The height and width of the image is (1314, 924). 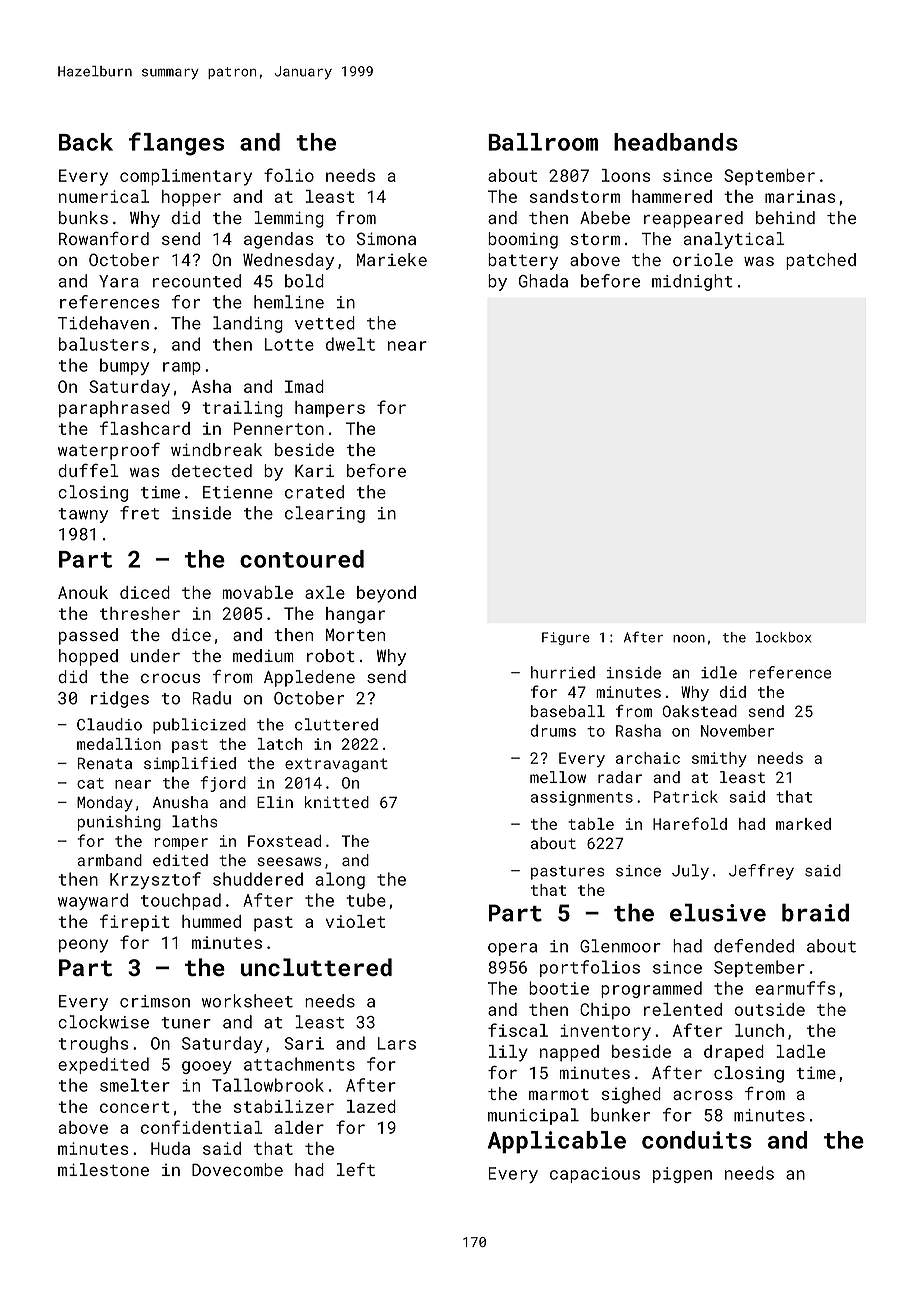 I want to click on clockwise, so click(x=103, y=1022).
